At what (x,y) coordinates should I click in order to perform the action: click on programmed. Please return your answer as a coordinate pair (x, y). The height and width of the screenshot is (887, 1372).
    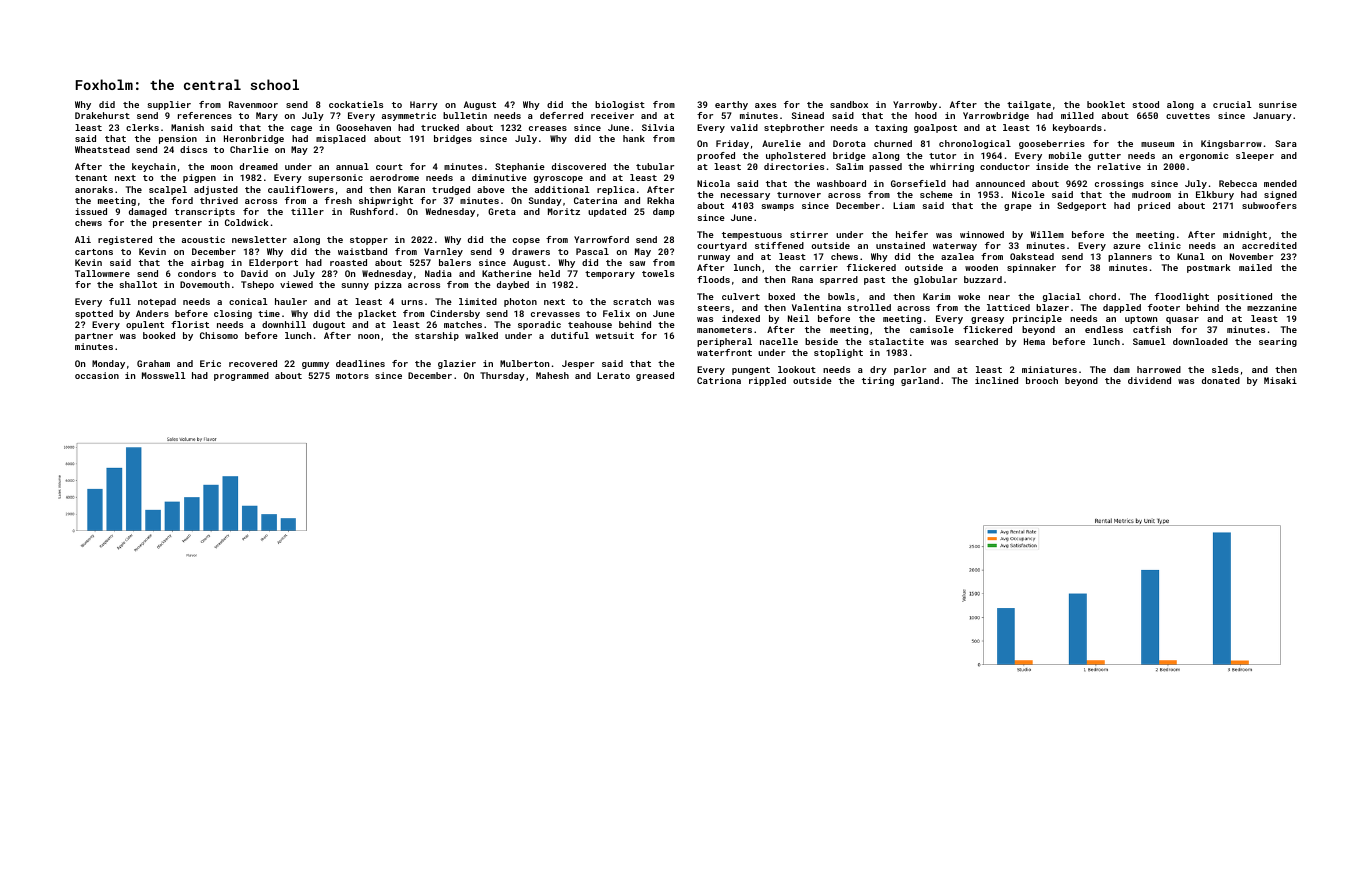
    Looking at the image, I should click on (241, 376).
